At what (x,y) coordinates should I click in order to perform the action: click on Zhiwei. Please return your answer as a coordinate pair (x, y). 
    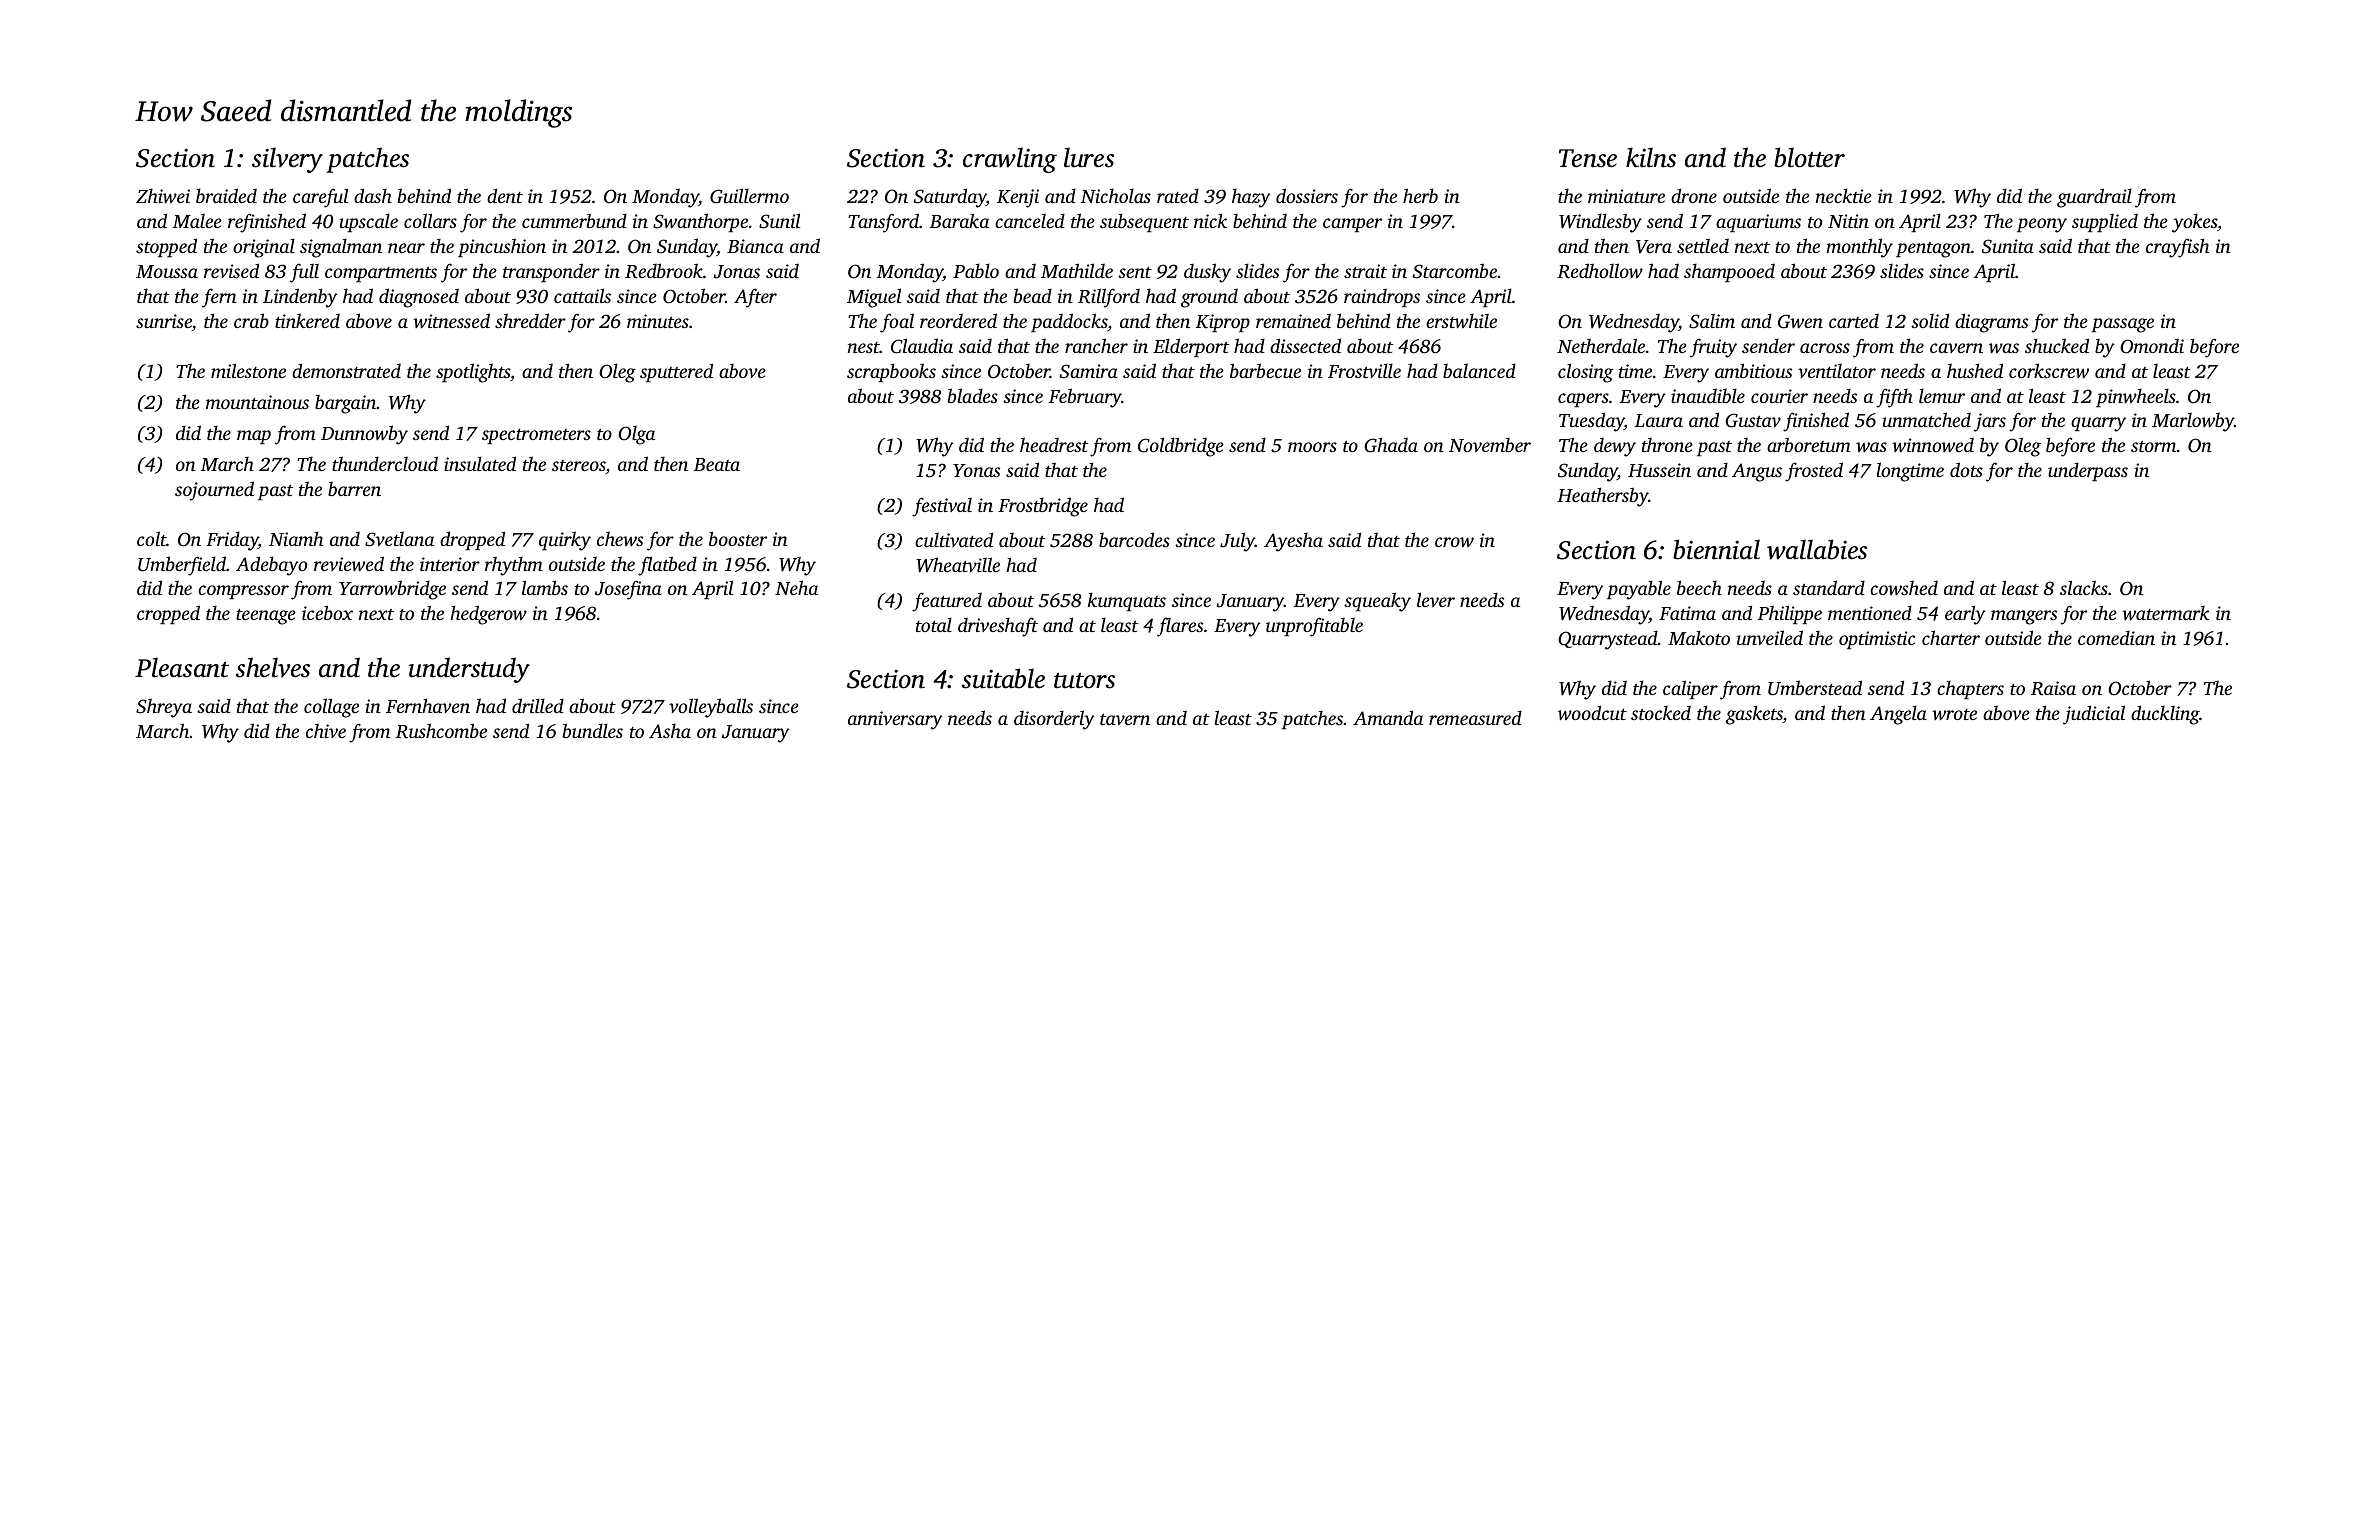
    Looking at the image, I should click on (163, 195).
